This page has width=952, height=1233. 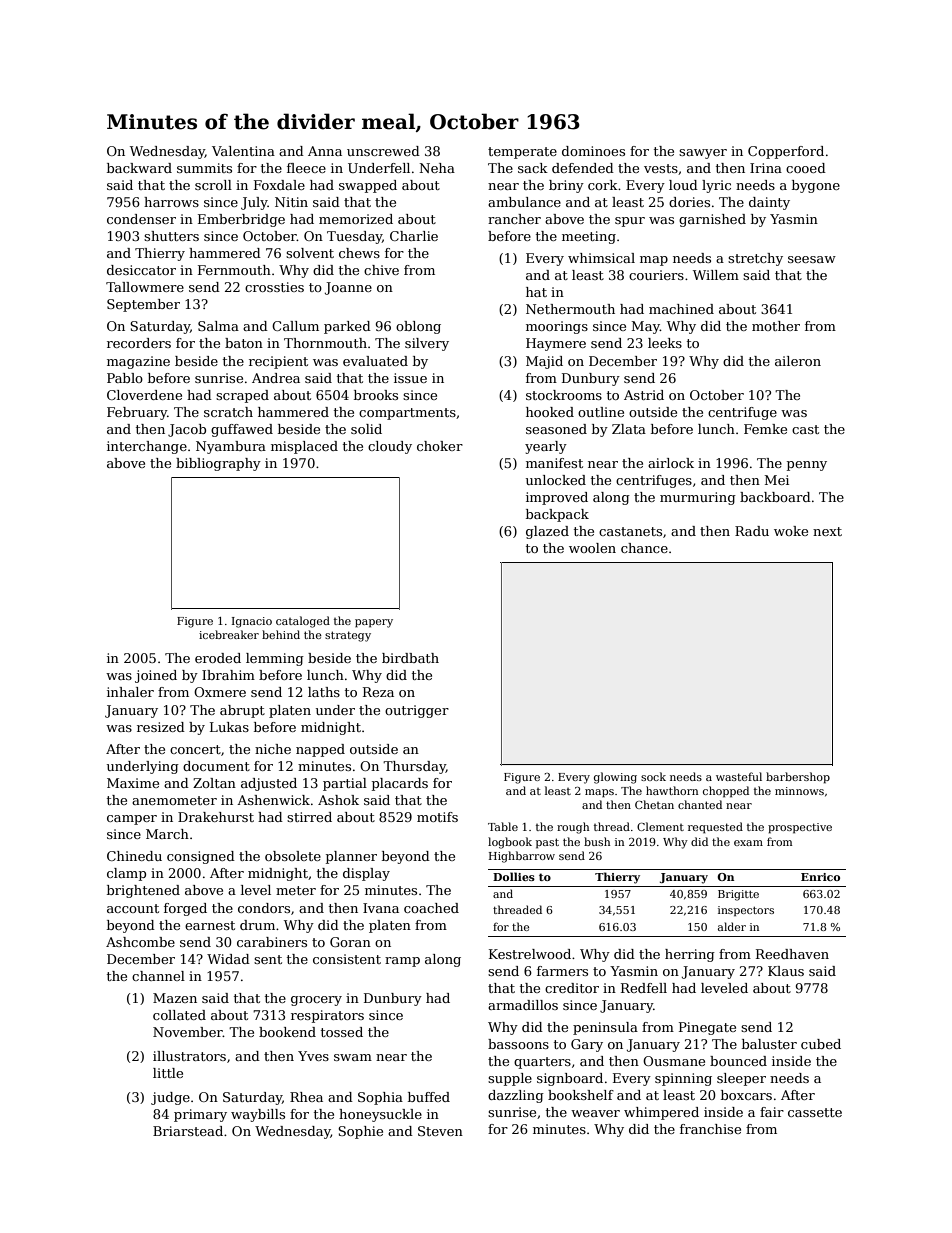 What do you see at coordinates (644, 548) in the page?
I see `chance` at bounding box center [644, 548].
